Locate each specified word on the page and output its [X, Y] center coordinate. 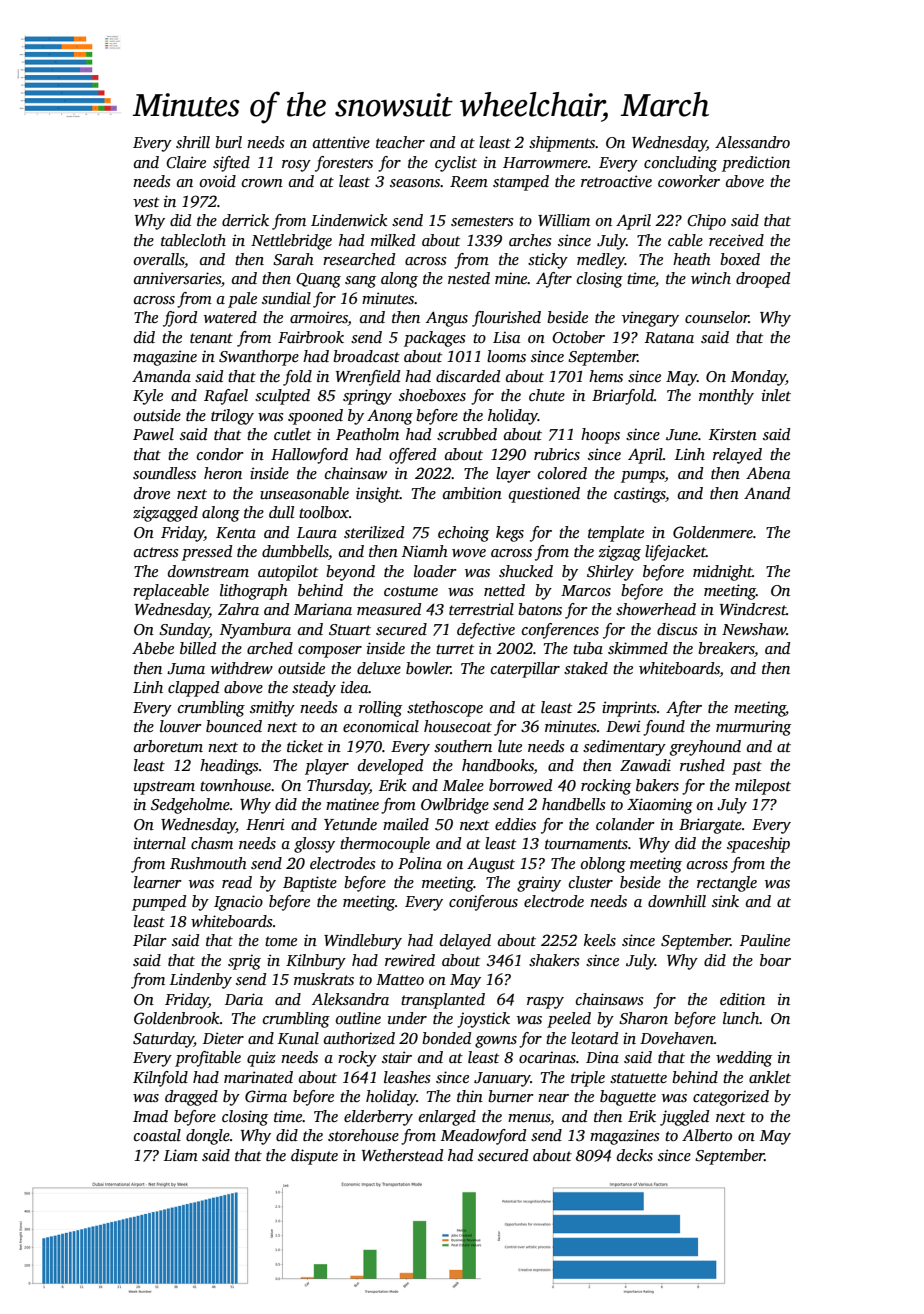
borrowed [520, 785]
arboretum [168, 746]
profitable [208, 1059]
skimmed [638, 648]
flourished [506, 319]
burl [228, 142]
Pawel [153, 434]
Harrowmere [545, 162]
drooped [763, 280]
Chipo [706, 222]
